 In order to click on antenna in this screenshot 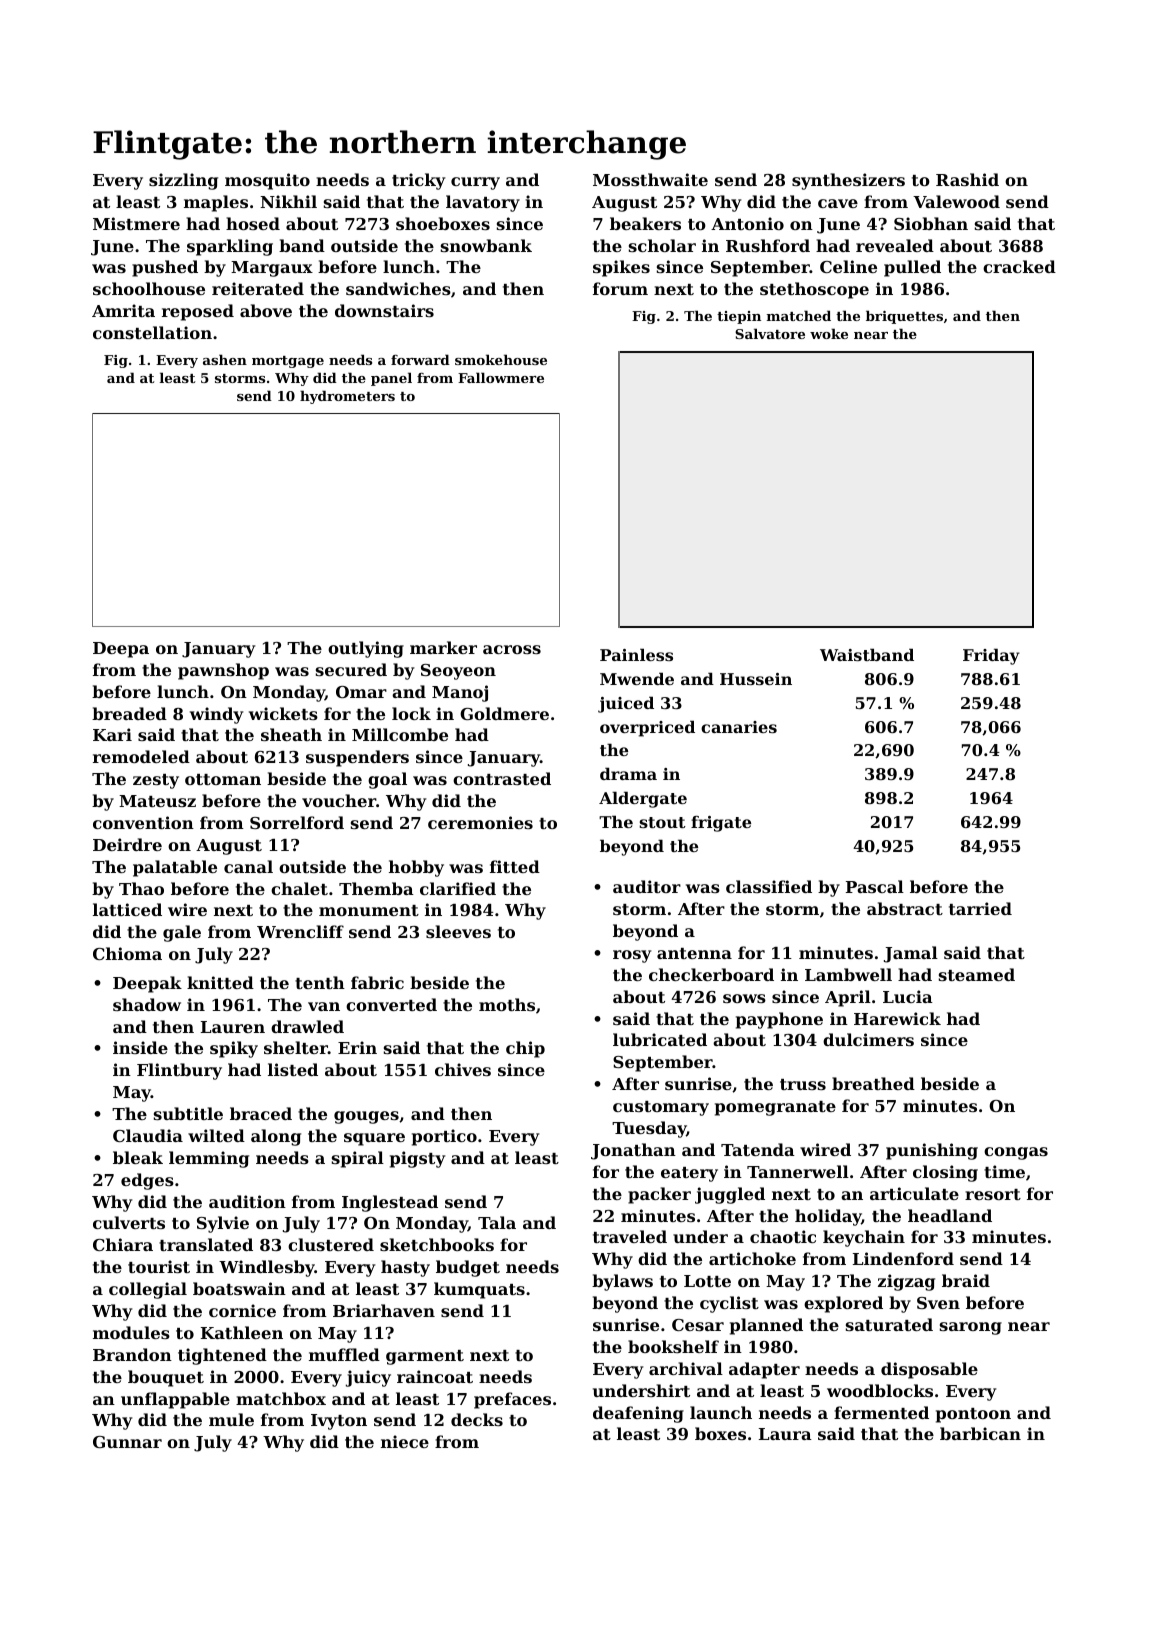, I will do `click(694, 953)`.
